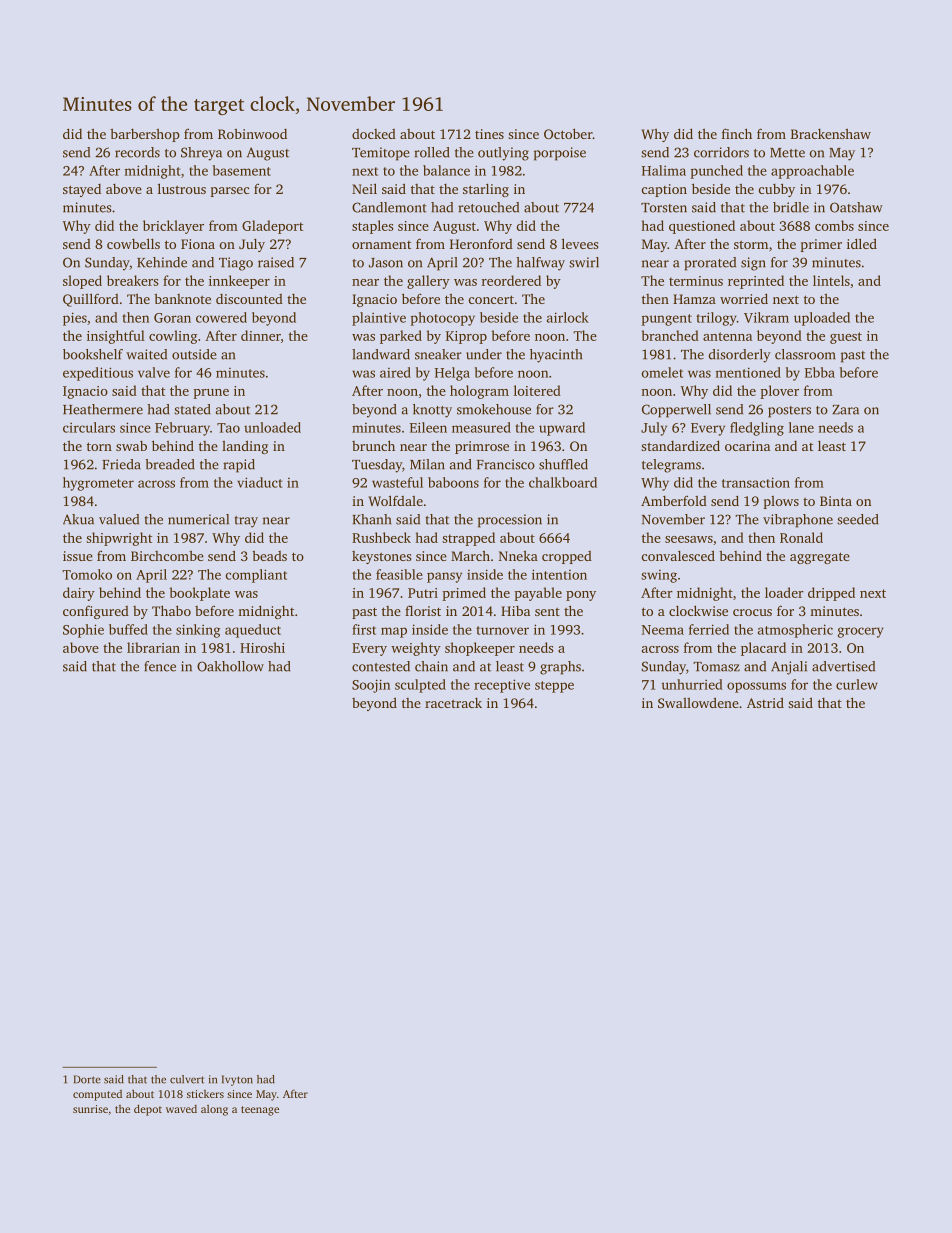 This document has height=1233, width=952. Describe the element at coordinates (858, 519) in the document. I see `seeded` at that location.
